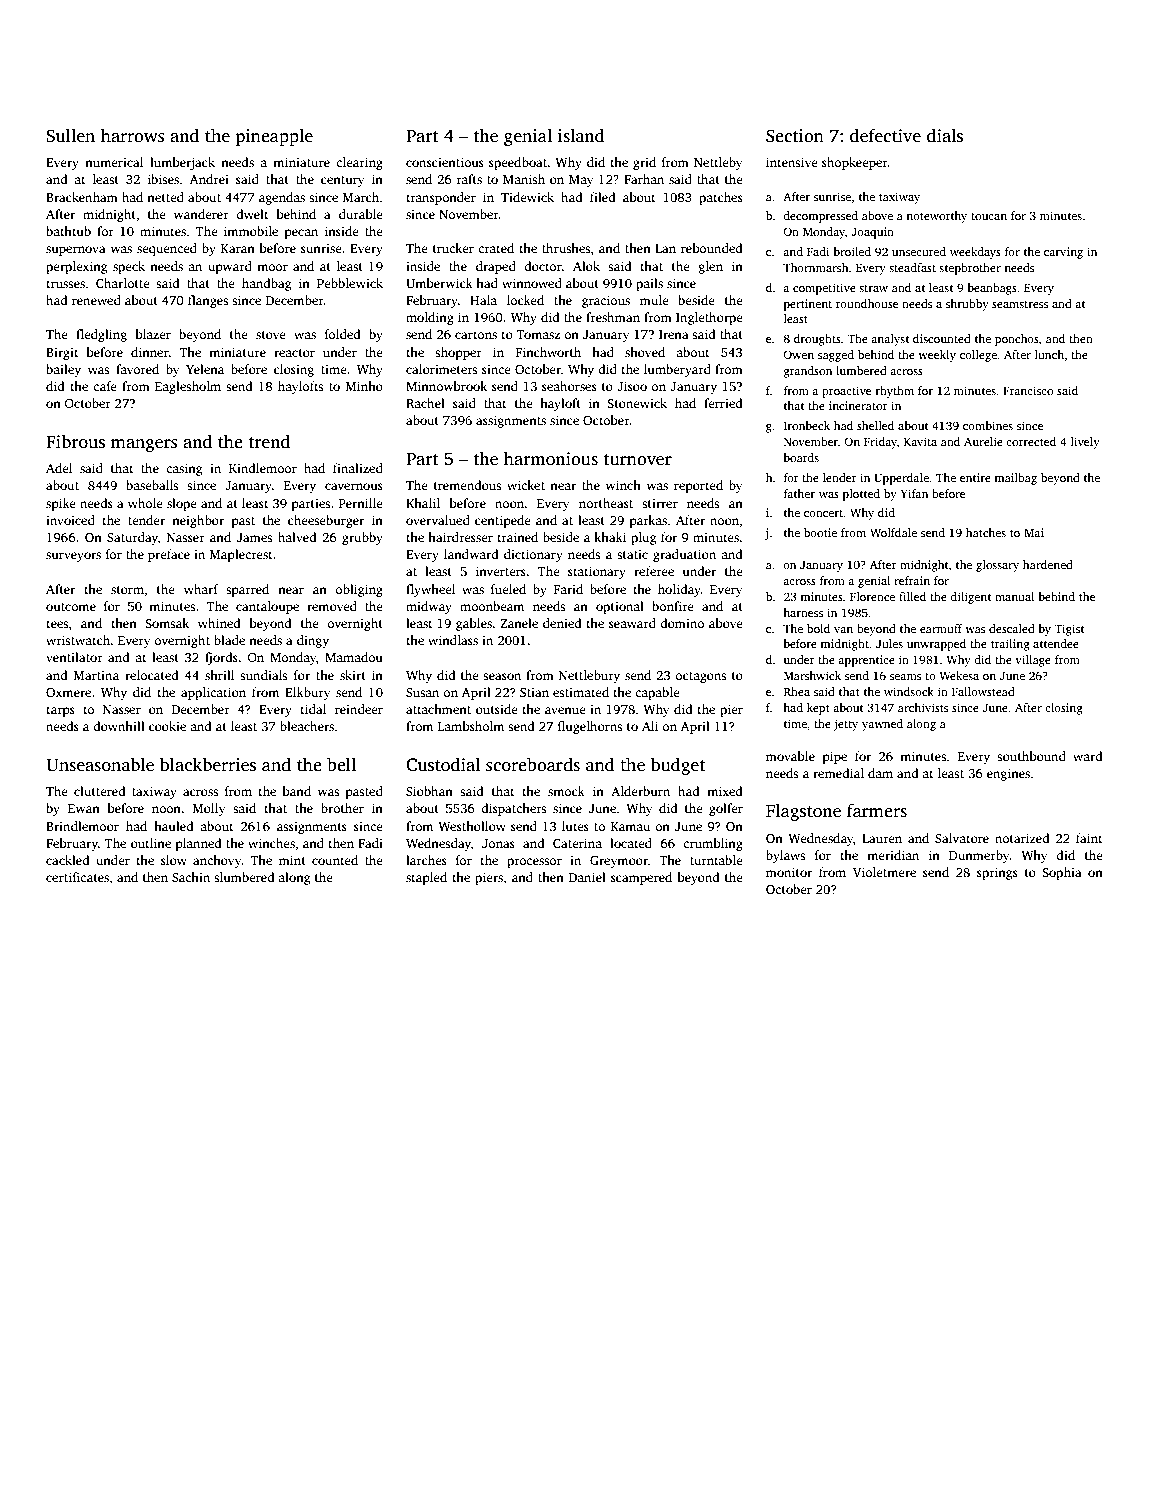  What do you see at coordinates (350, 283) in the screenshot?
I see `Pebblewick` at bounding box center [350, 283].
